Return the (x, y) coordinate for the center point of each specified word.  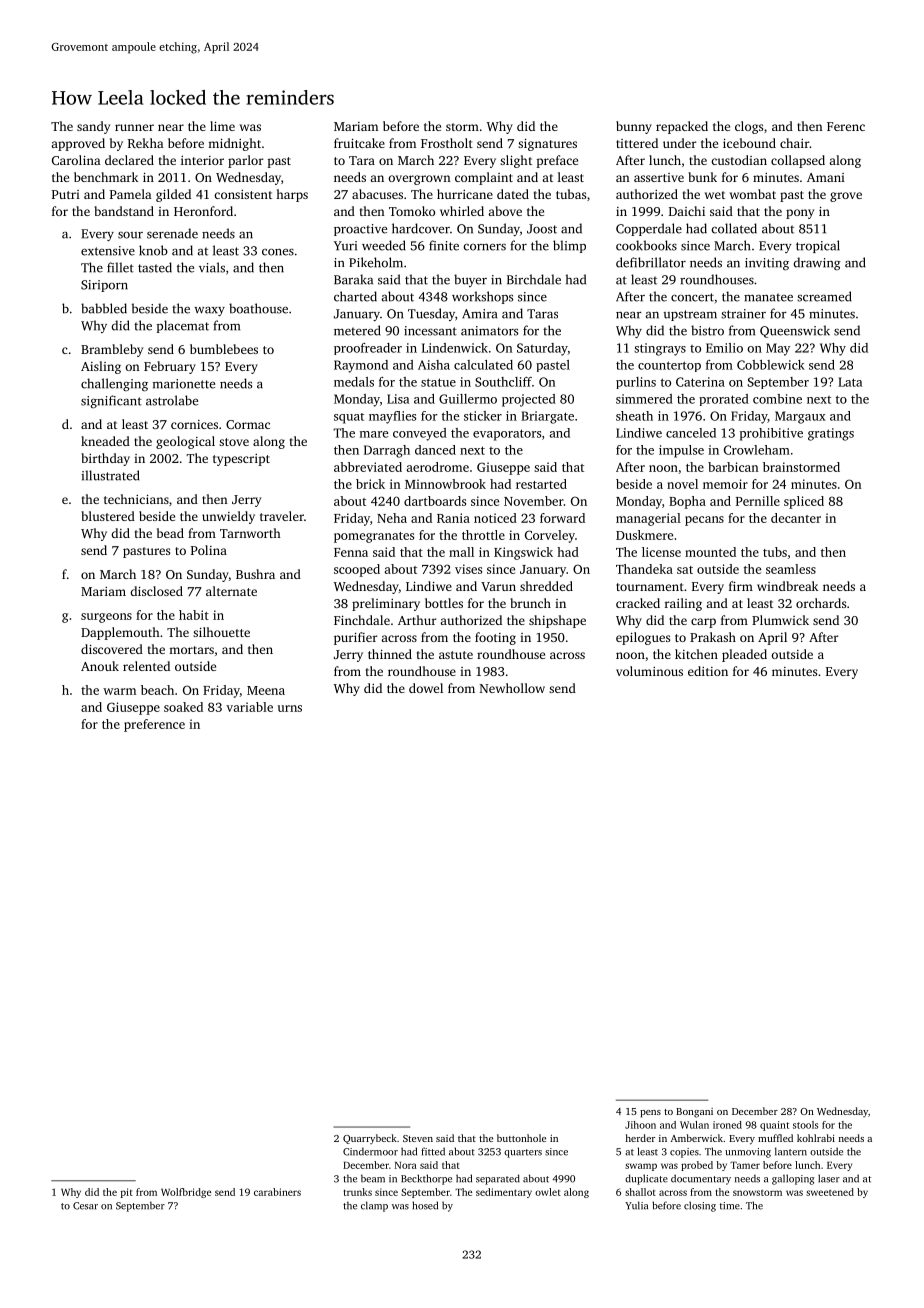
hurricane (465, 194)
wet (715, 195)
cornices (194, 424)
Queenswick (795, 331)
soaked (183, 707)
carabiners (277, 1192)
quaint (774, 1126)
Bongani (694, 1113)
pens (650, 1114)
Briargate (547, 417)
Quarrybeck (370, 1139)
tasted (155, 267)
